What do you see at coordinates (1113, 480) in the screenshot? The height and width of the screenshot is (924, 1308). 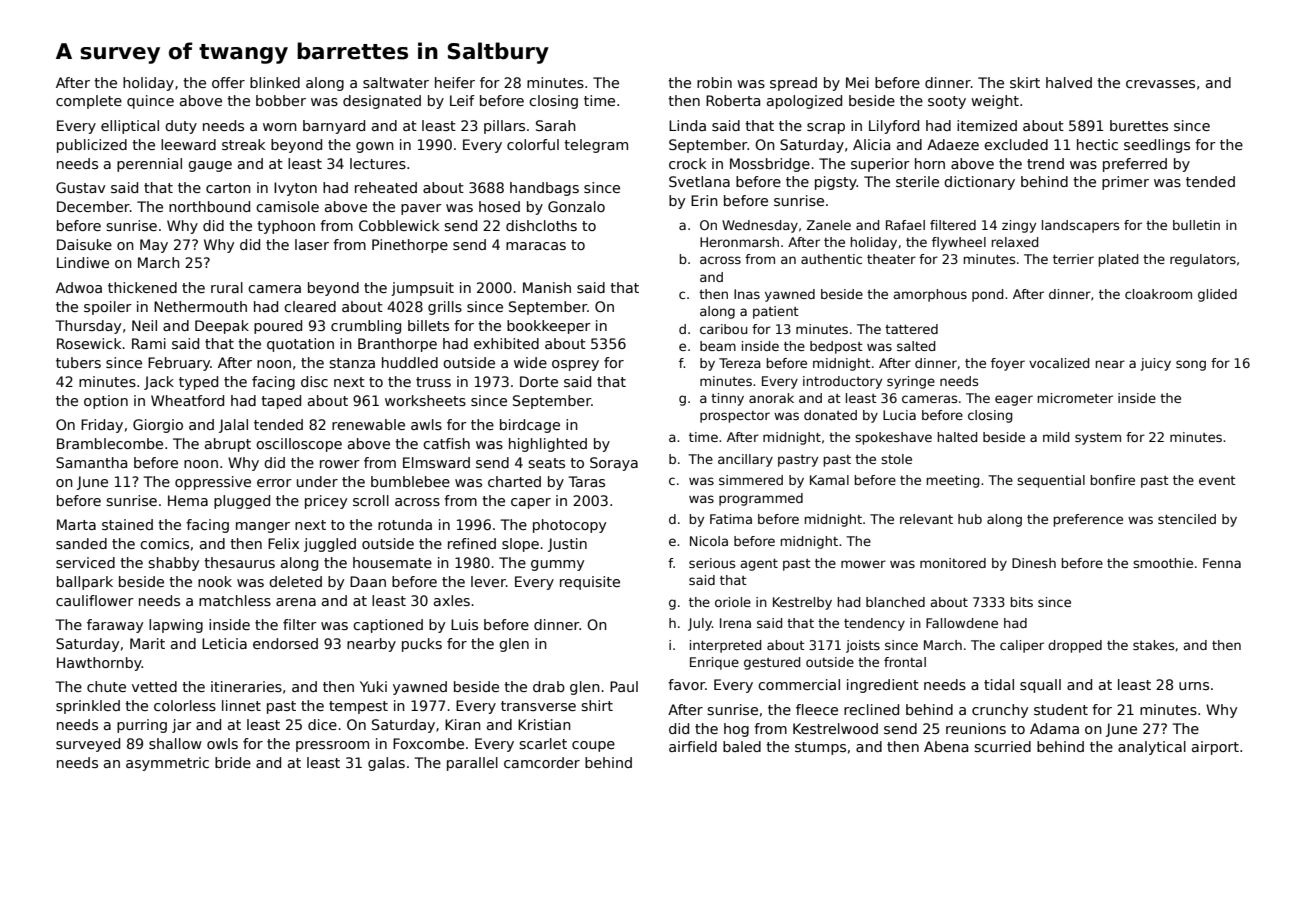 I see `bonfire` at bounding box center [1113, 480].
